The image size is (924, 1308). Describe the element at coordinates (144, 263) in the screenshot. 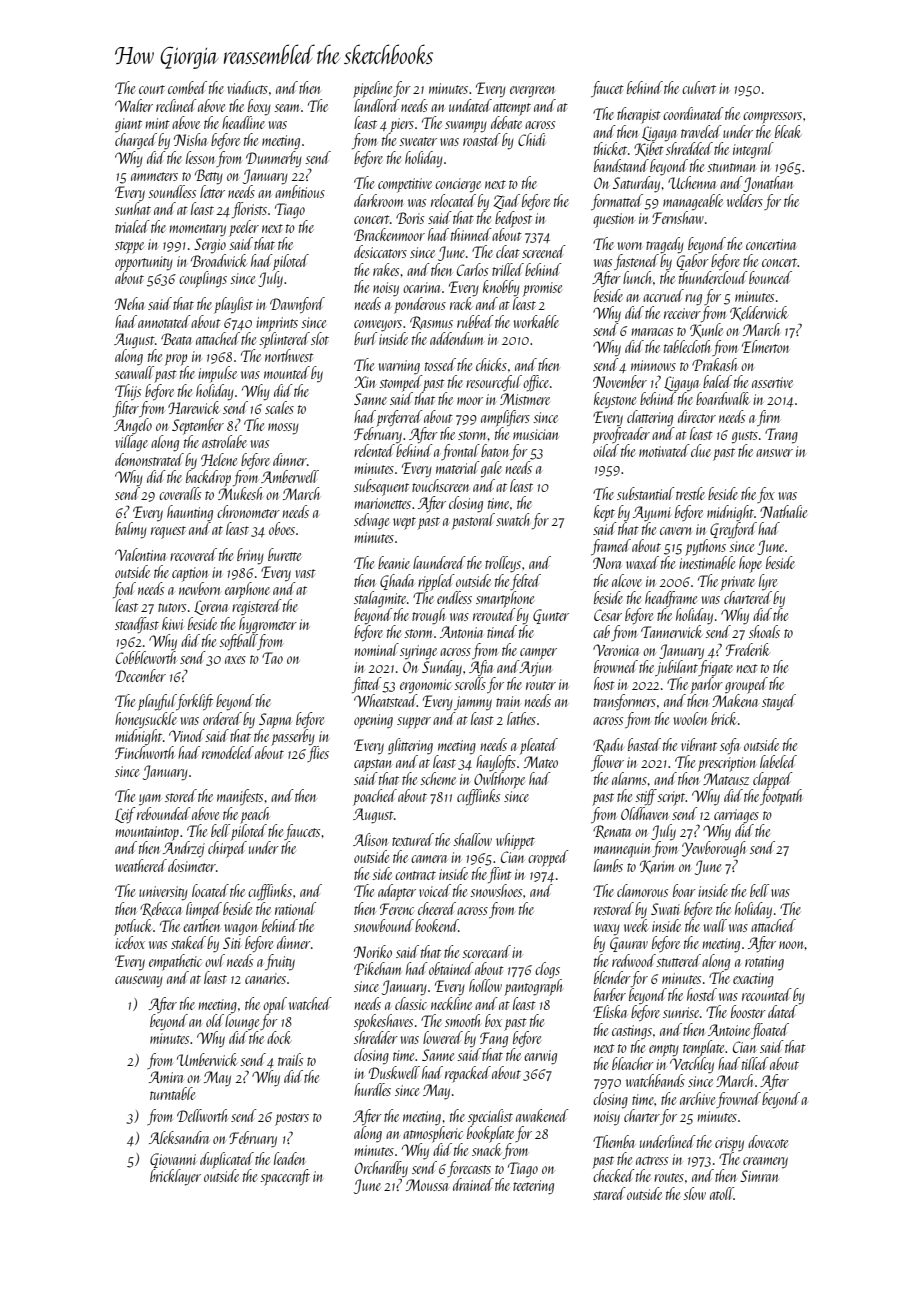

I see `opportunity` at that location.
